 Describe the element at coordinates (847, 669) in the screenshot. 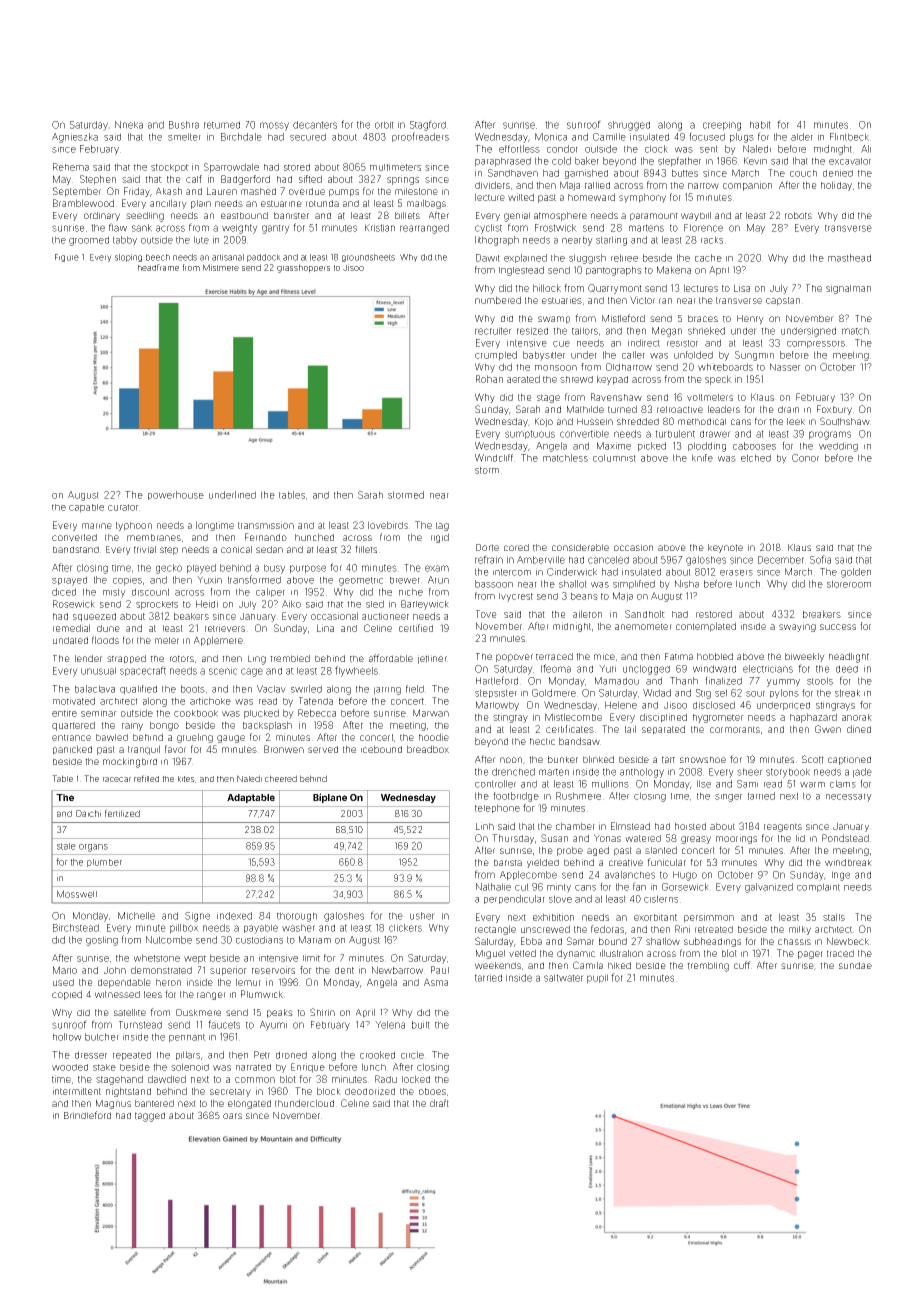

I see `deed` at that location.
